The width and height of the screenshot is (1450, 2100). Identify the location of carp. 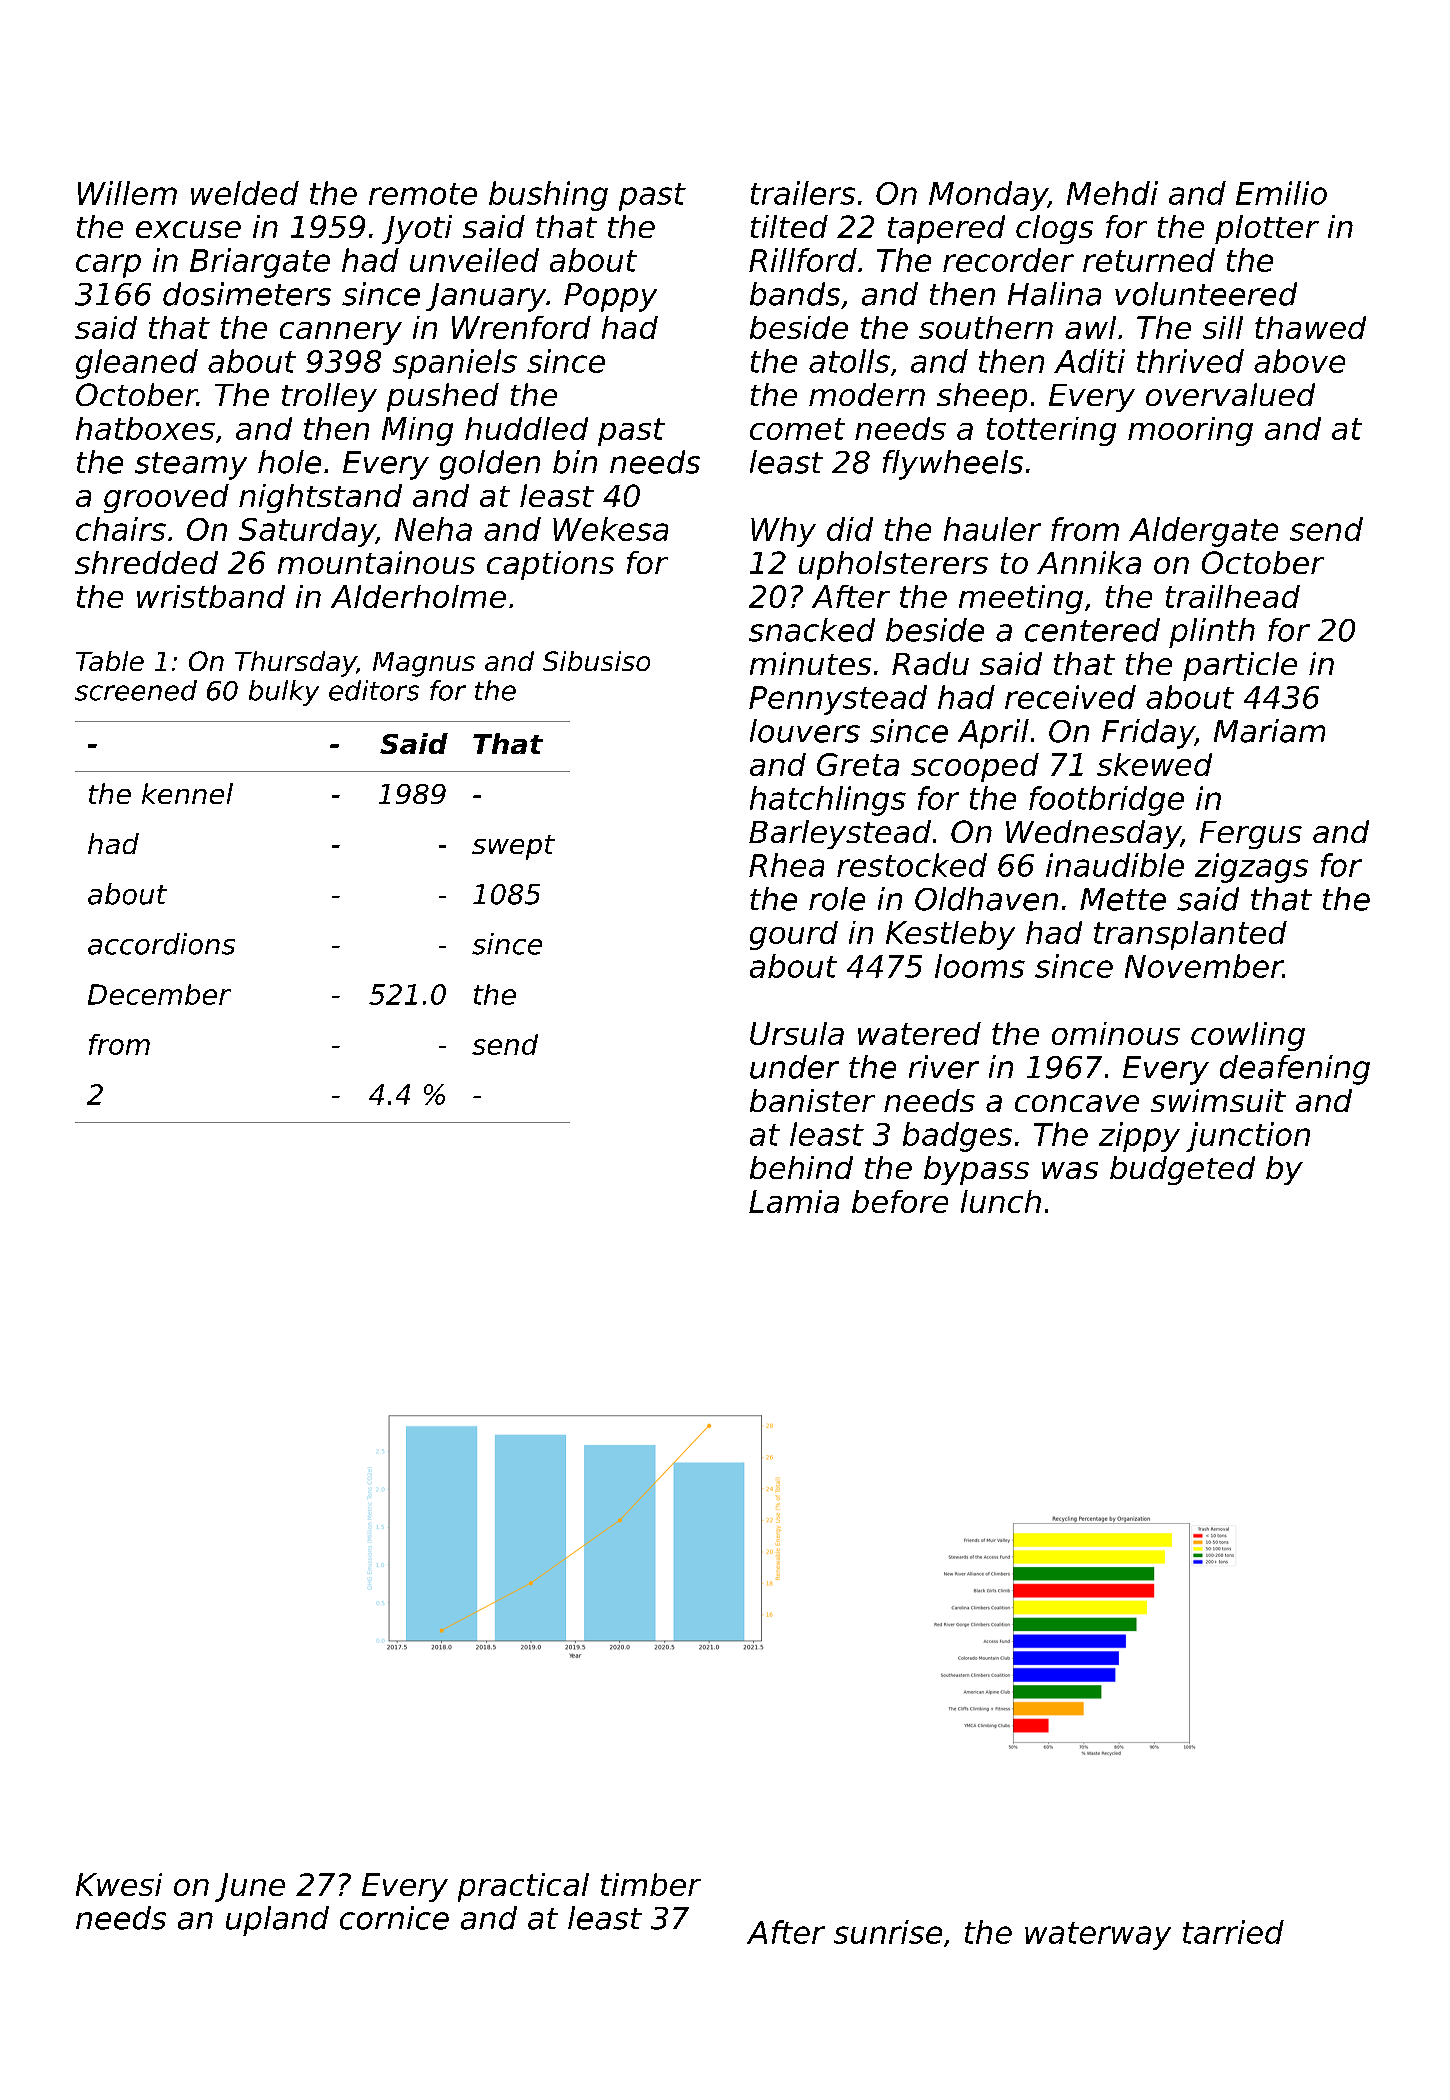
(108, 266).
